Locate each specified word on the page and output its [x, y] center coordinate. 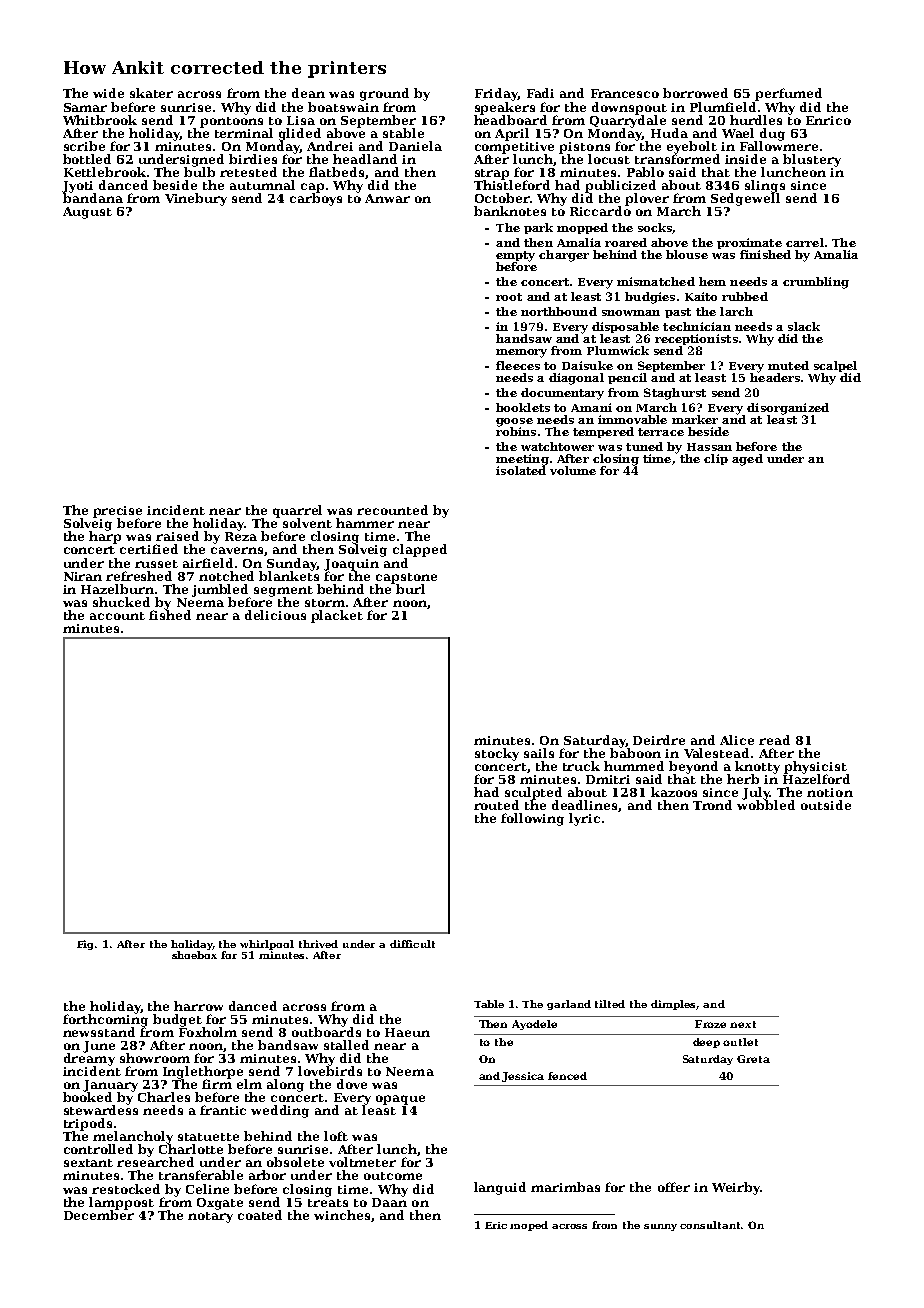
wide [108, 93]
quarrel [297, 511]
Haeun [407, 1032]
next [743, 1024]
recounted [392, 510]
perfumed [788, 94]
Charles [164, 1097]
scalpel [835, 366]
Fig [86, 945]
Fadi [540, 93]
